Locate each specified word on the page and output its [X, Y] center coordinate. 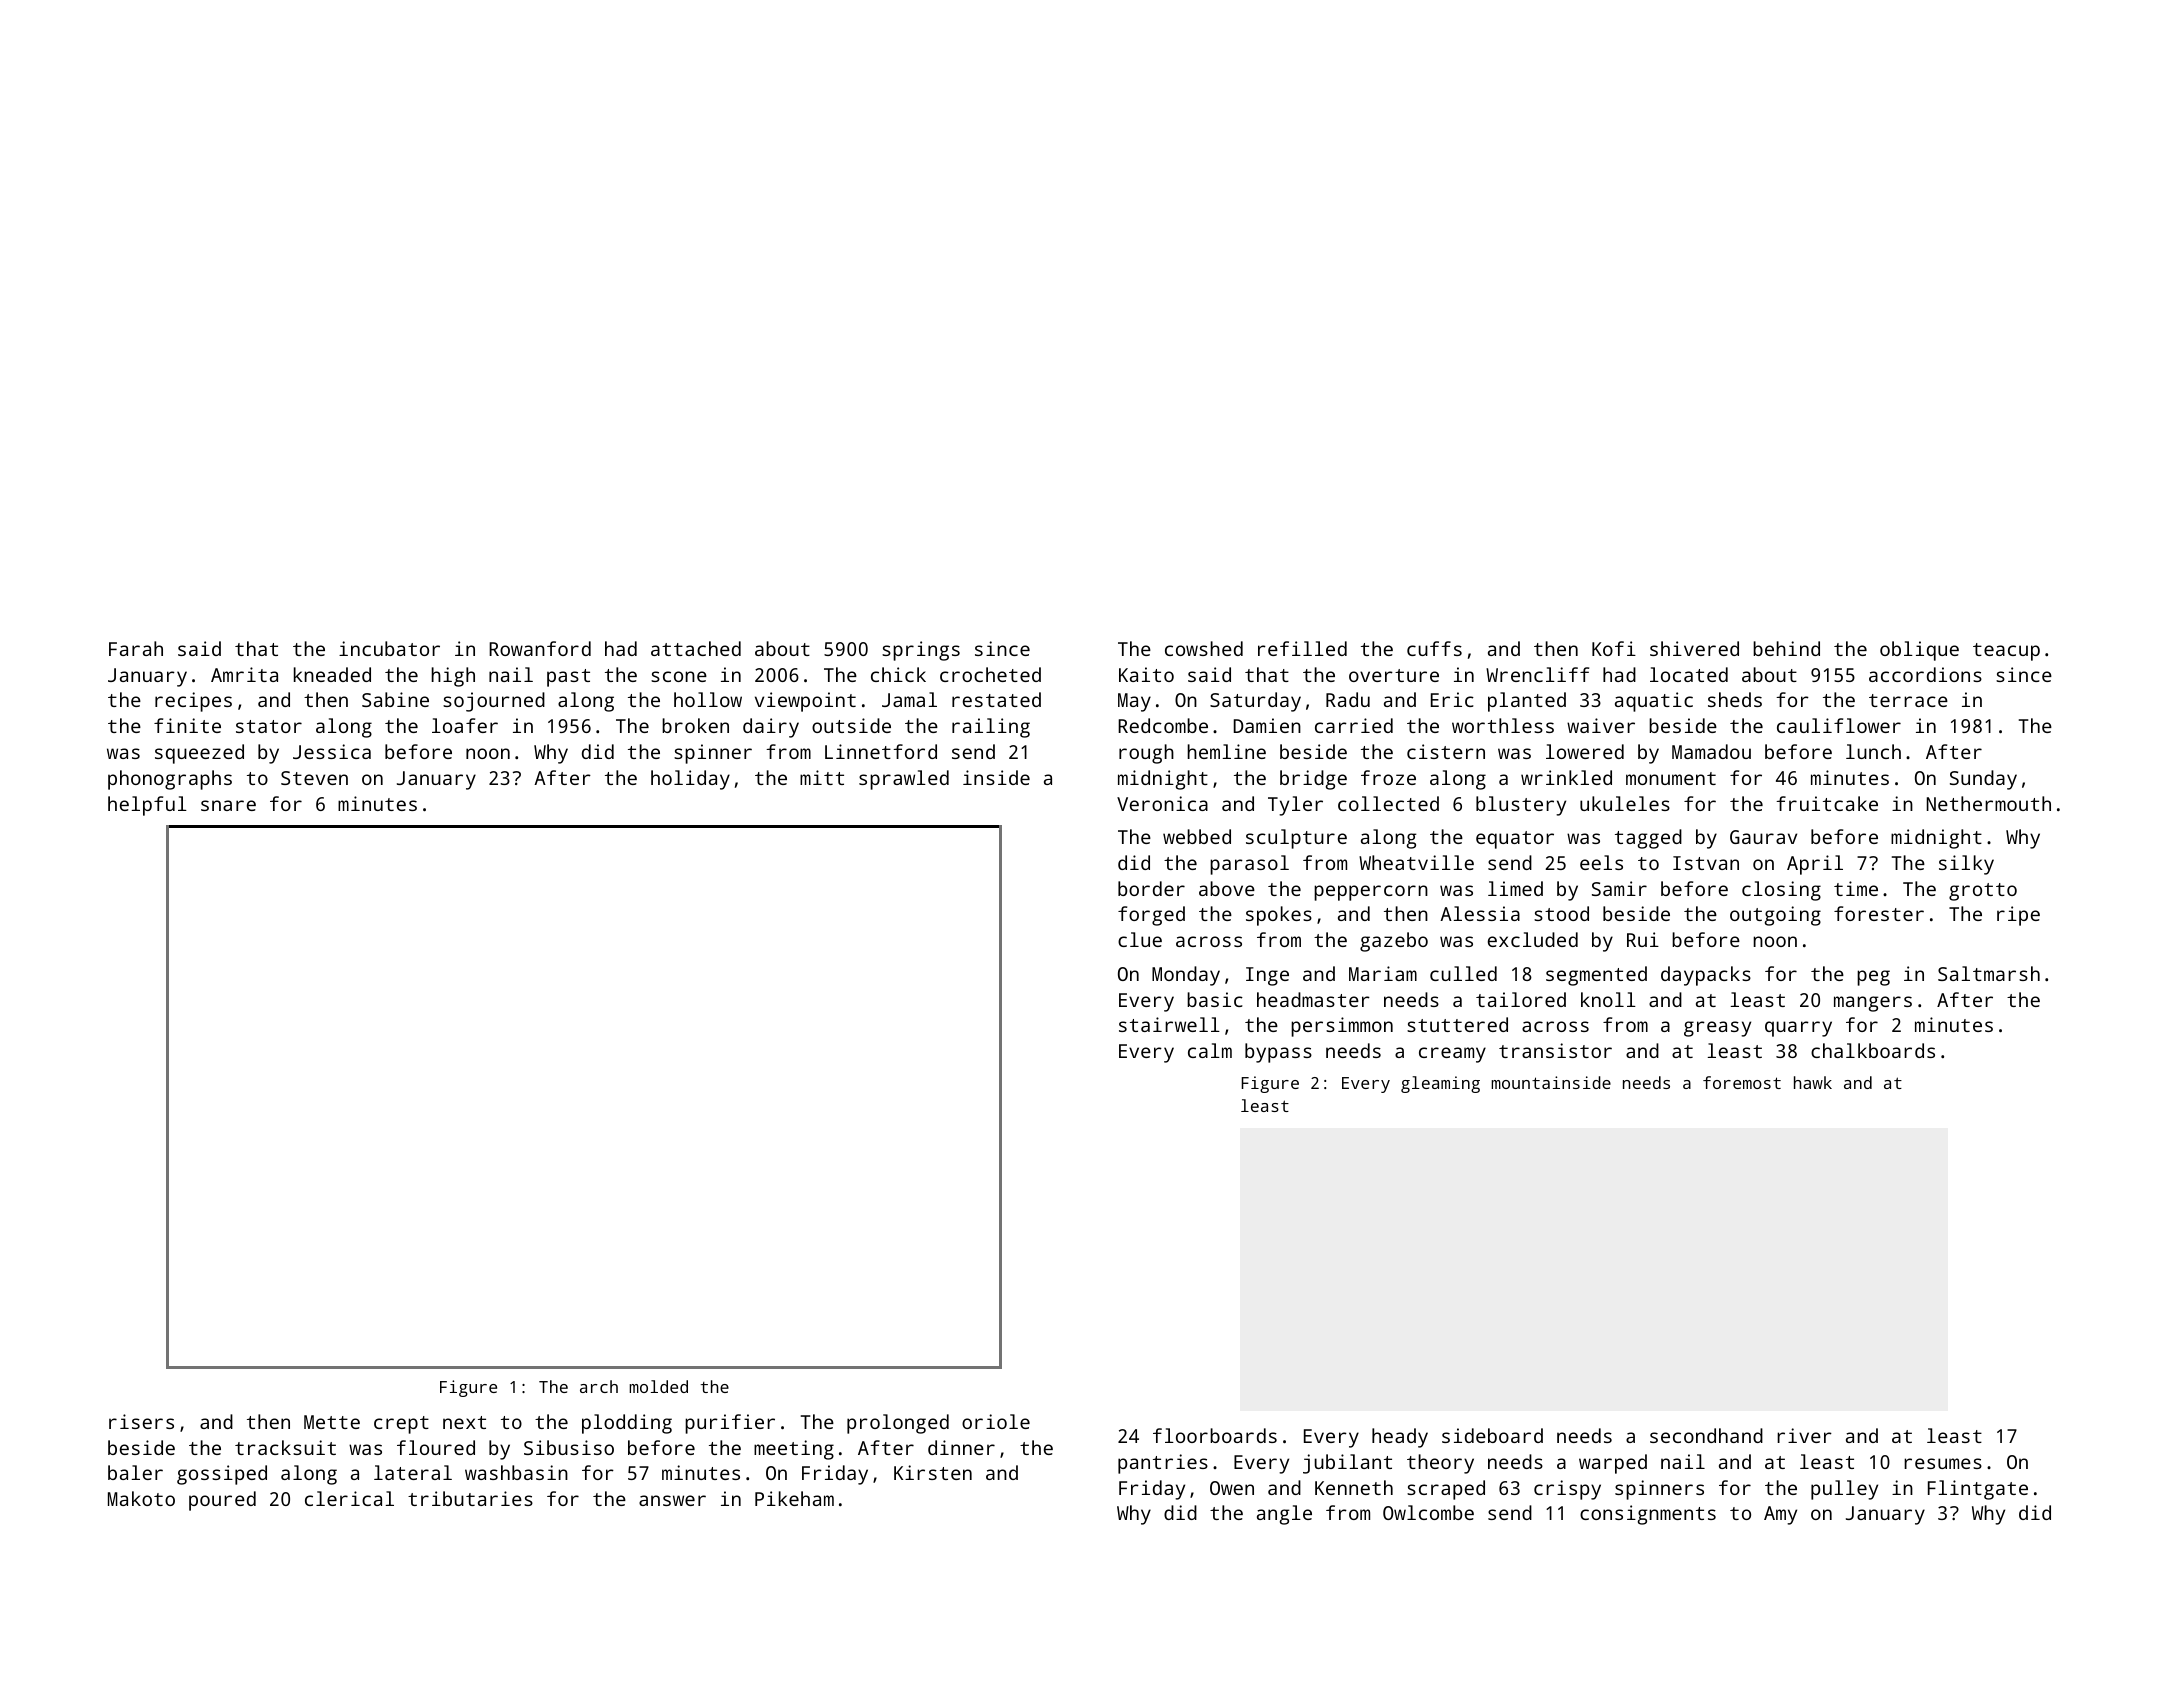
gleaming [1440, 1084]
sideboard [1492, 1435]
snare [228, 805]
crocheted [990, 674]
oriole [996, 1421]
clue [1140, 939]
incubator [389, 648]
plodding [627, 1424]
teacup [2006, 652]
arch [599, 1386]
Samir [1619, 888]
